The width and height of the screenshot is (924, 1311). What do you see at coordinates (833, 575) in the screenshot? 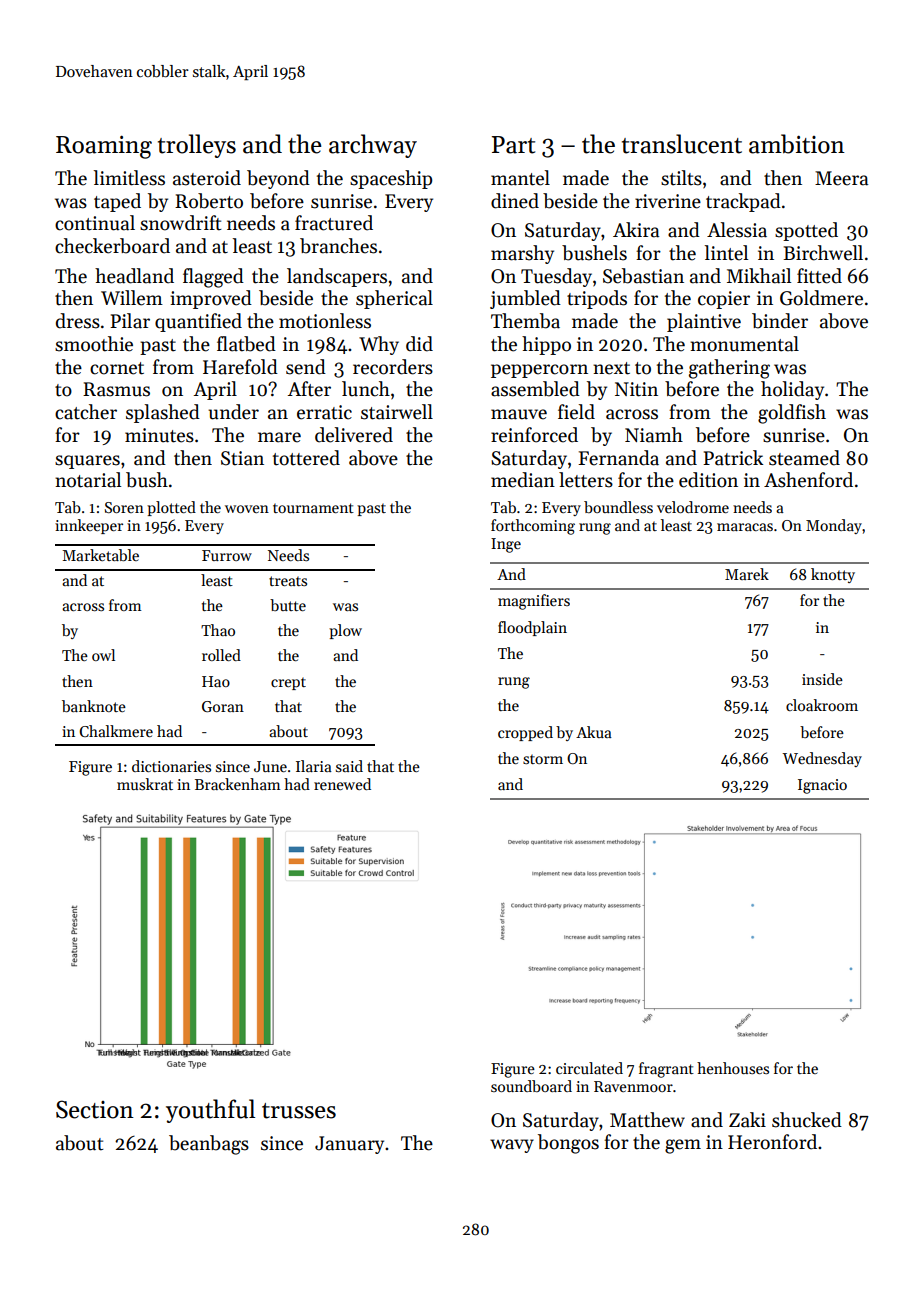
I see `knotty` at bounding box center [833, 575].
